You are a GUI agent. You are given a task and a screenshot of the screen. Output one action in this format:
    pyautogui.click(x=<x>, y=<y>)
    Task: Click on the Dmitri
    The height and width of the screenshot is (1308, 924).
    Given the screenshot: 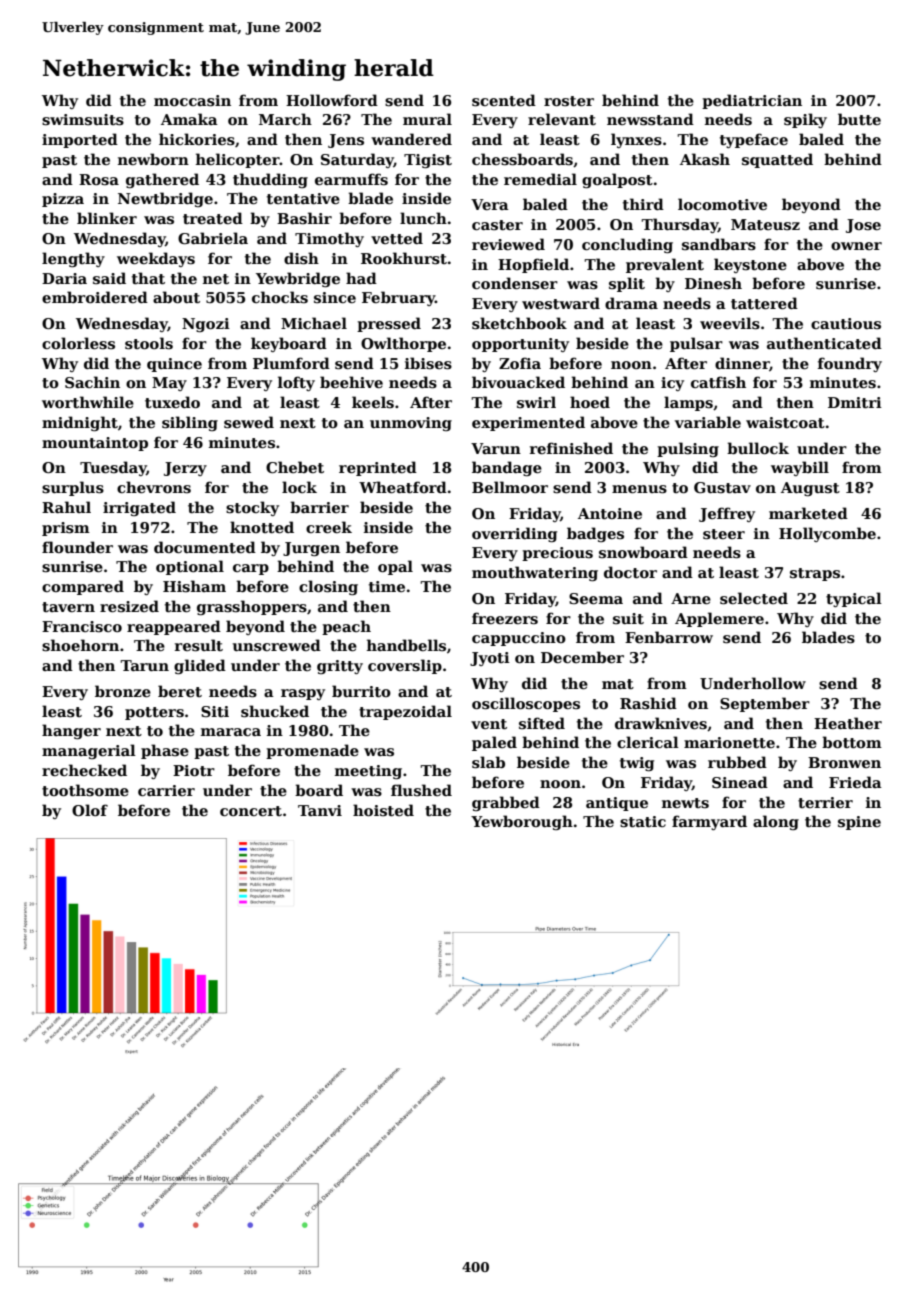 What is the action you would take?
    pyautogui.click(x=855, y=402)
